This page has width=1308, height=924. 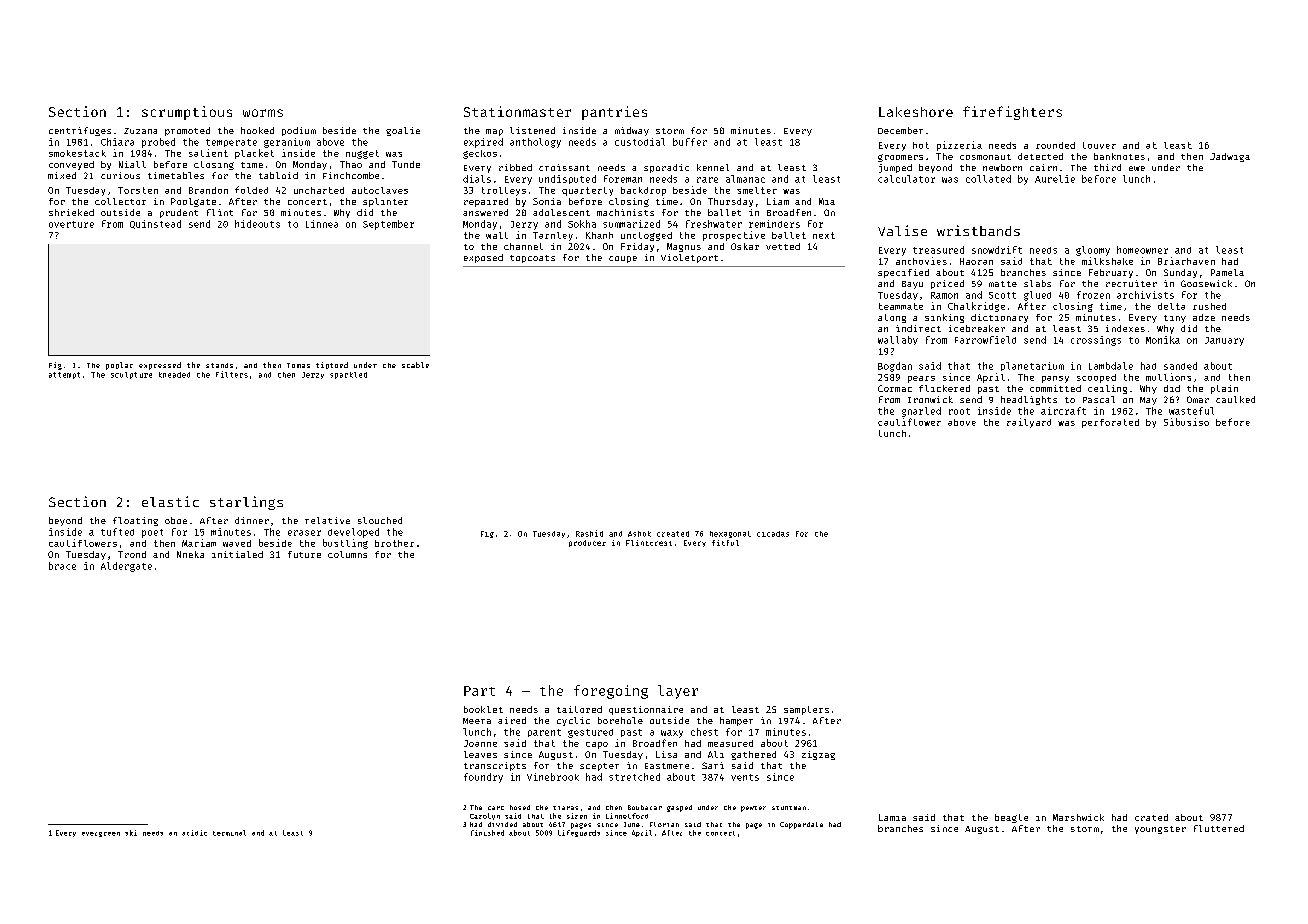 I want to click on oboe, so click(x=176, y=520).
